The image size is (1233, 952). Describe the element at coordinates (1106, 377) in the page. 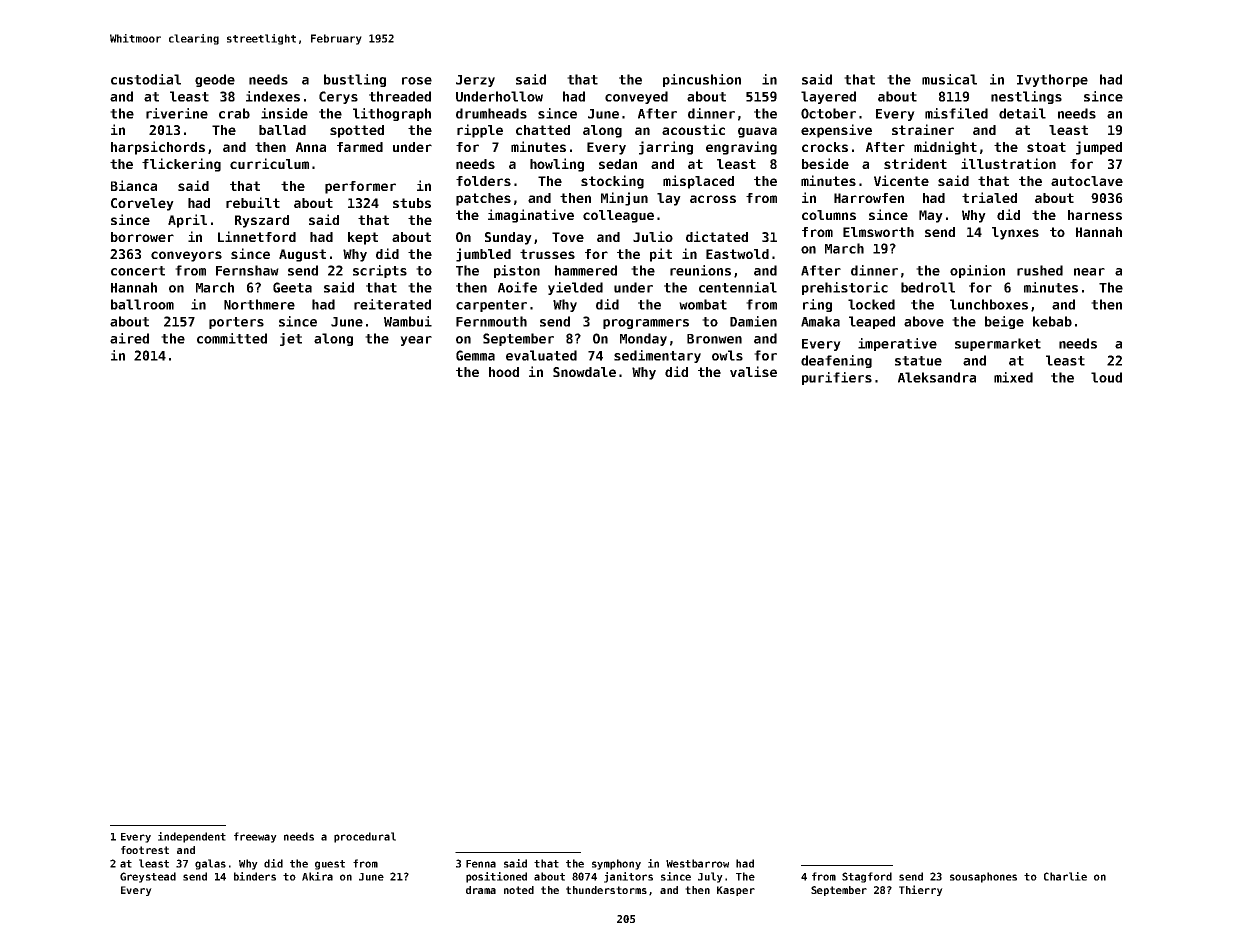

I see `loud` at that location.
